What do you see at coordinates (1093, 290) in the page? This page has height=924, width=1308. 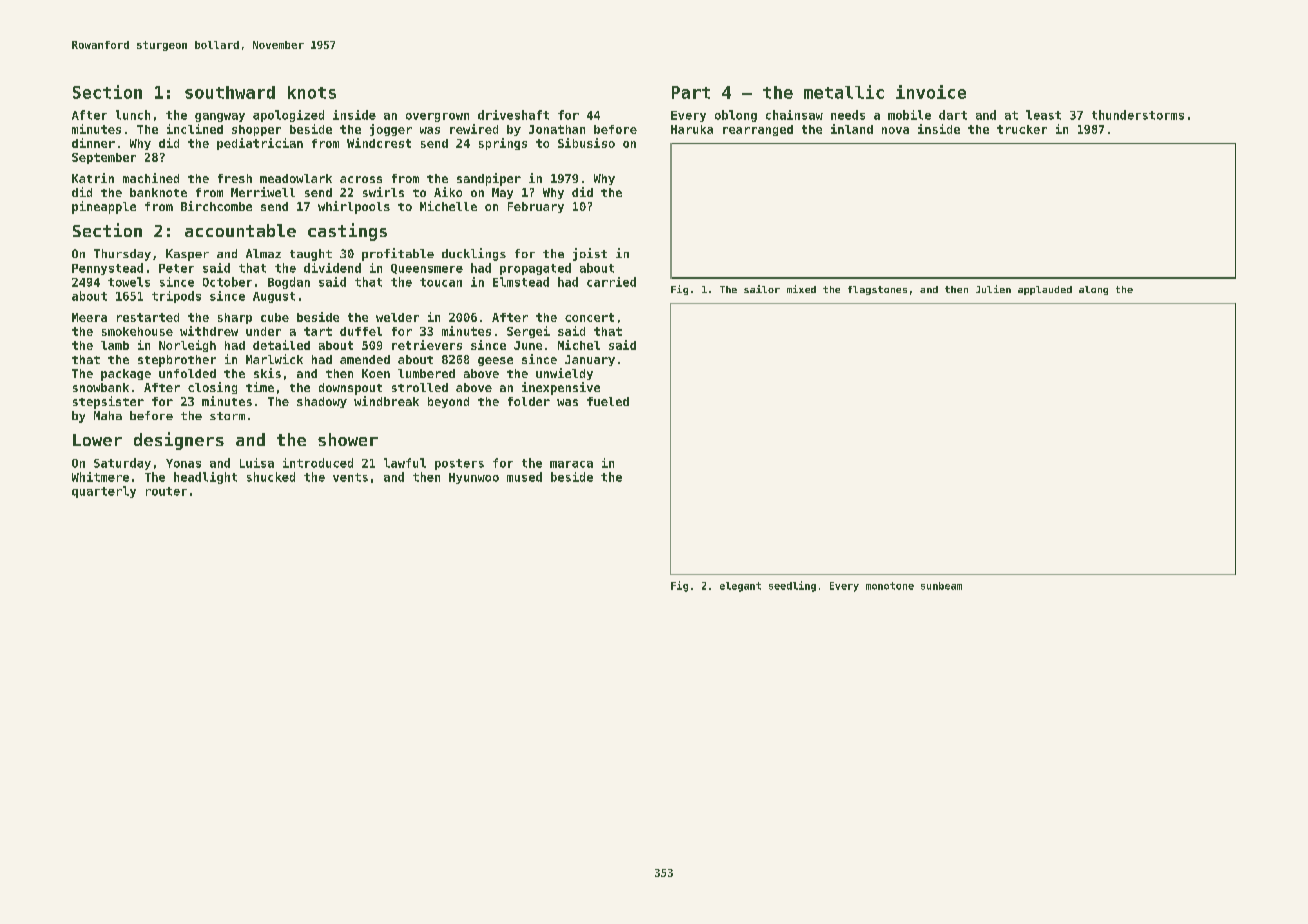 I see `along` at bounding box center [1093, 290].
